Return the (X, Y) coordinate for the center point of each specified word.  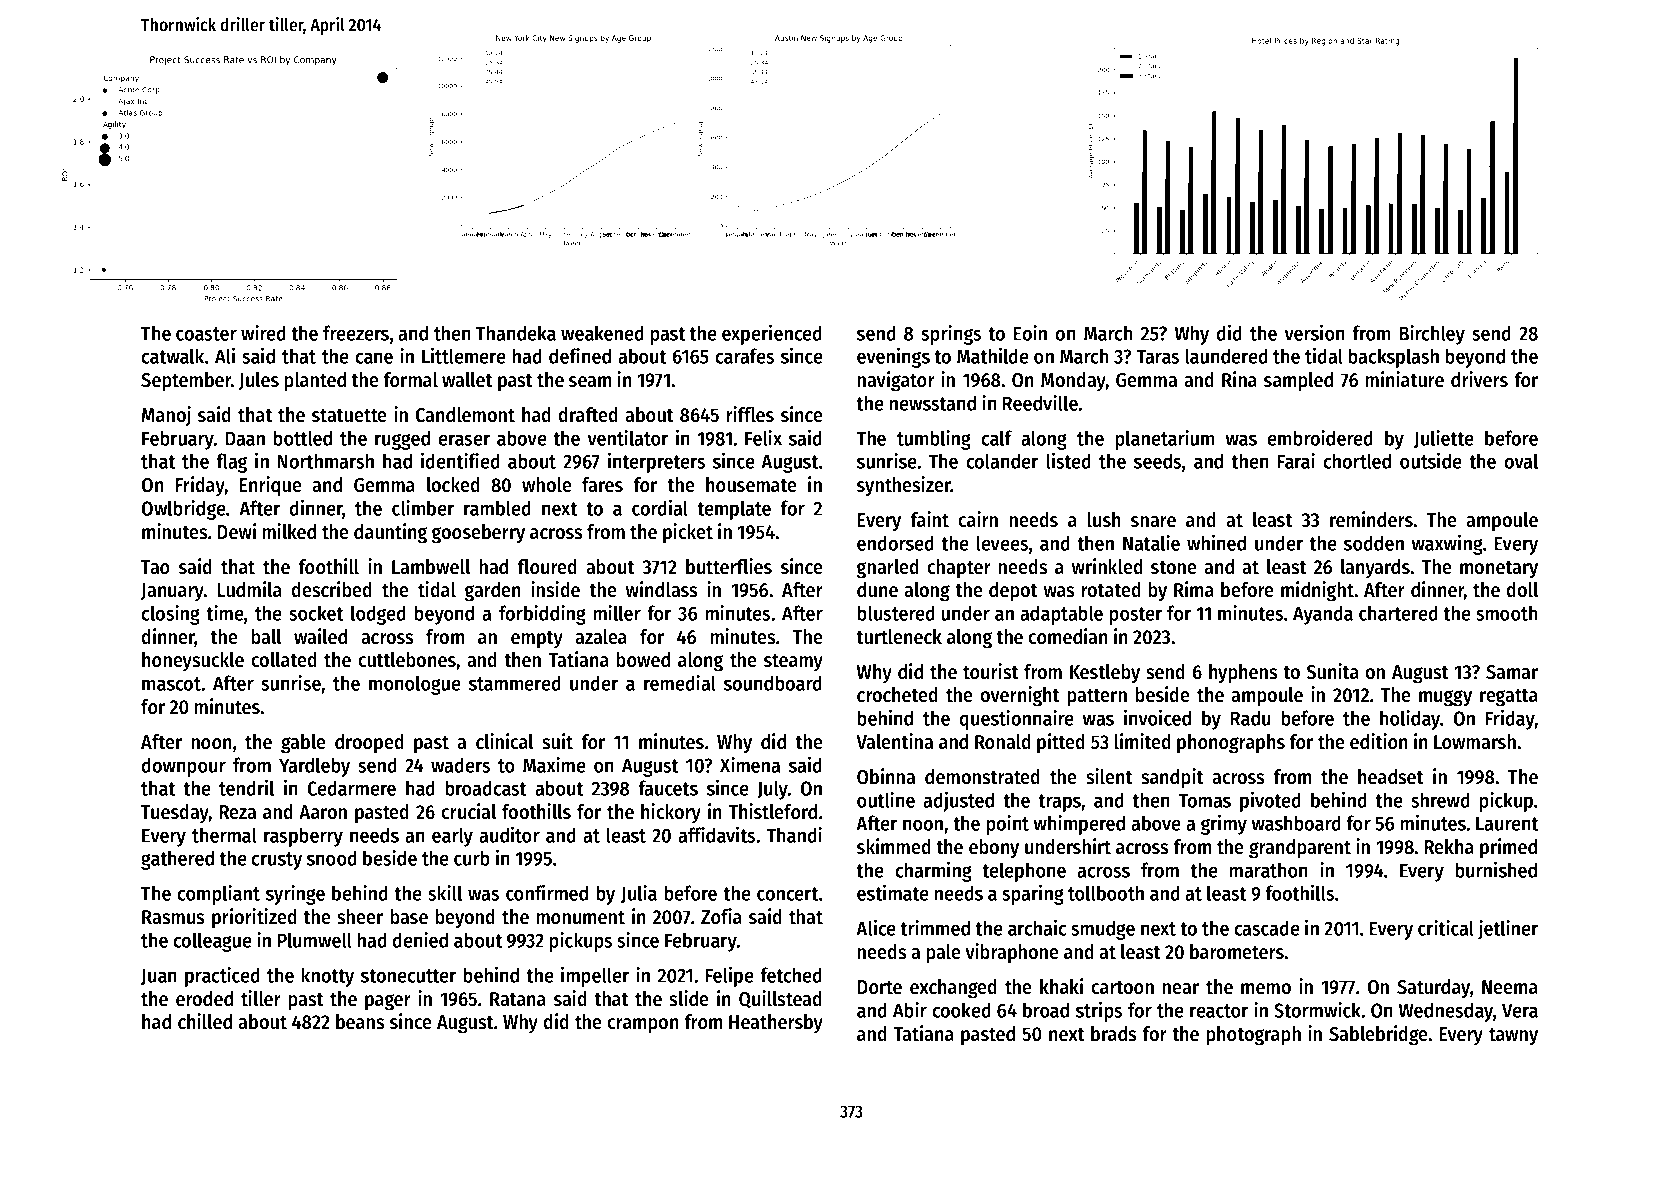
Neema (1510, 987)
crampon (643, 1026)
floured (547, 567)
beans (360, 1022)
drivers (1479, 379)
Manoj (166, 416)
